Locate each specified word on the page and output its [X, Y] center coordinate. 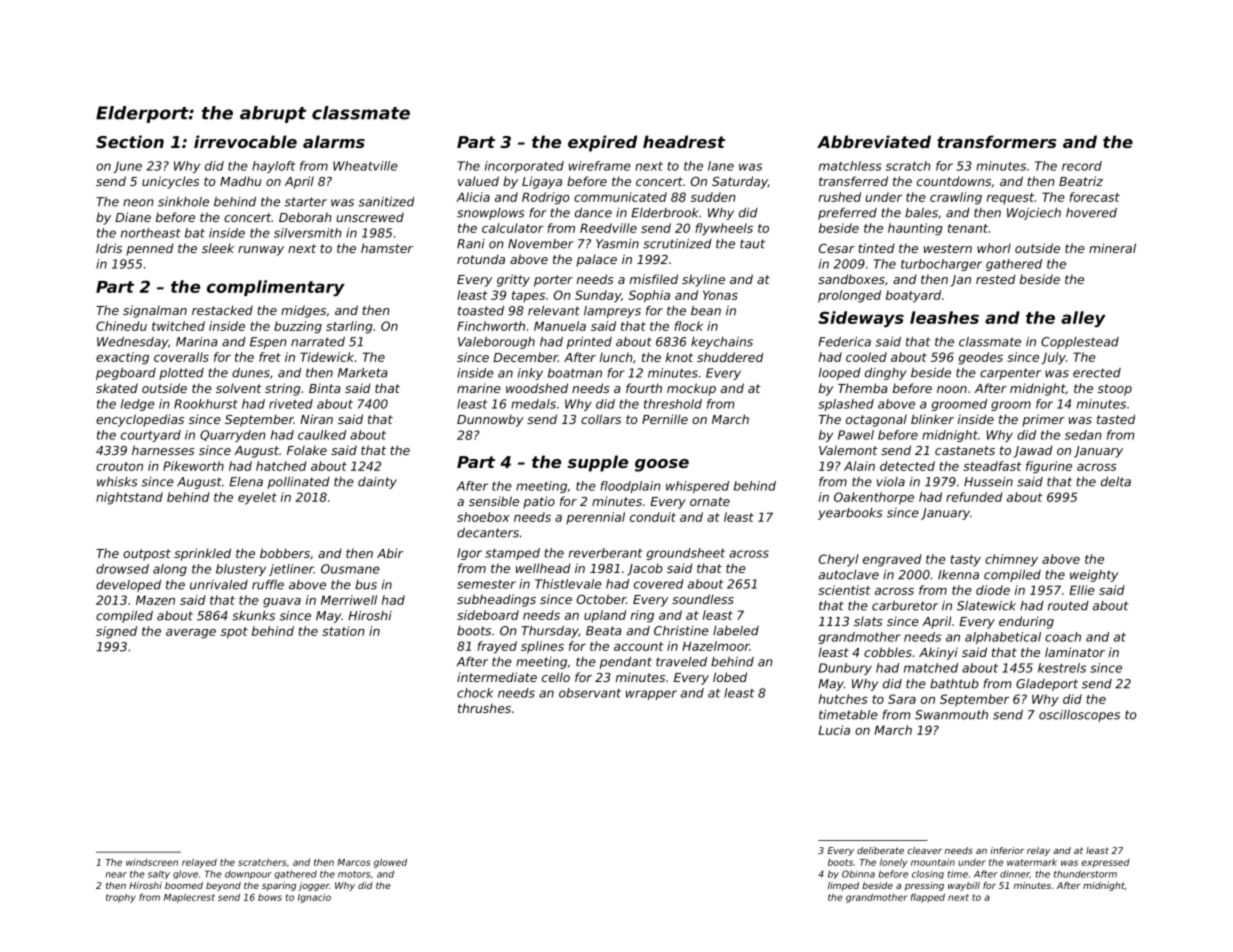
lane [721, 166]
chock [475, 693]
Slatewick [986, 606]
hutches [843, 699]
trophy [121, 898]
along [170, 570]
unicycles [170, 182]
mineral [1112, 248]
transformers [996, 141]
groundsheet [686, 554]
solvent [239, 388]
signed [116, 632]
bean [706, 311]
